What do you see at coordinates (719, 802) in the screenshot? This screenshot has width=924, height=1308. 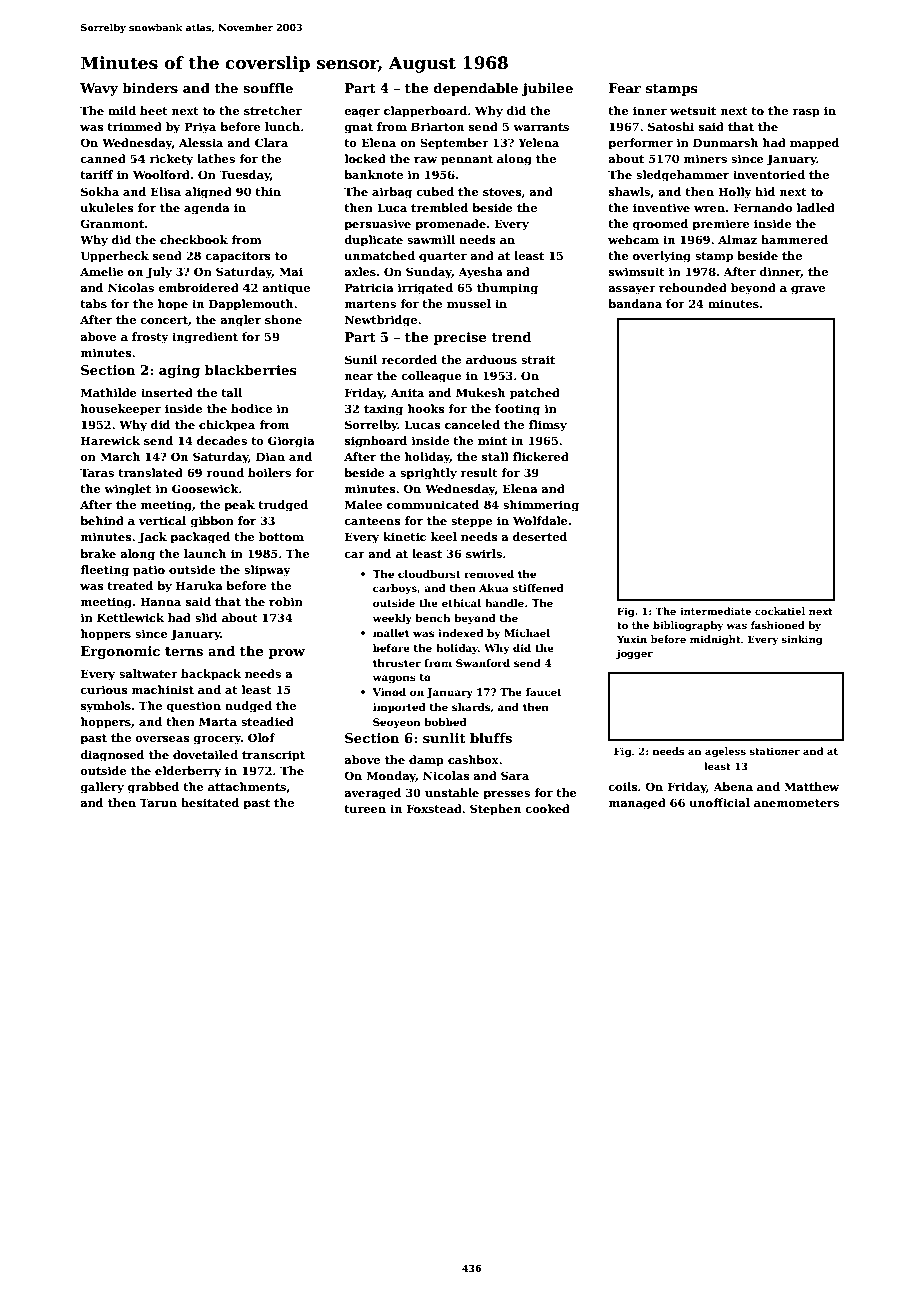 I see `unofficial` at bounding box center [719, 802].
